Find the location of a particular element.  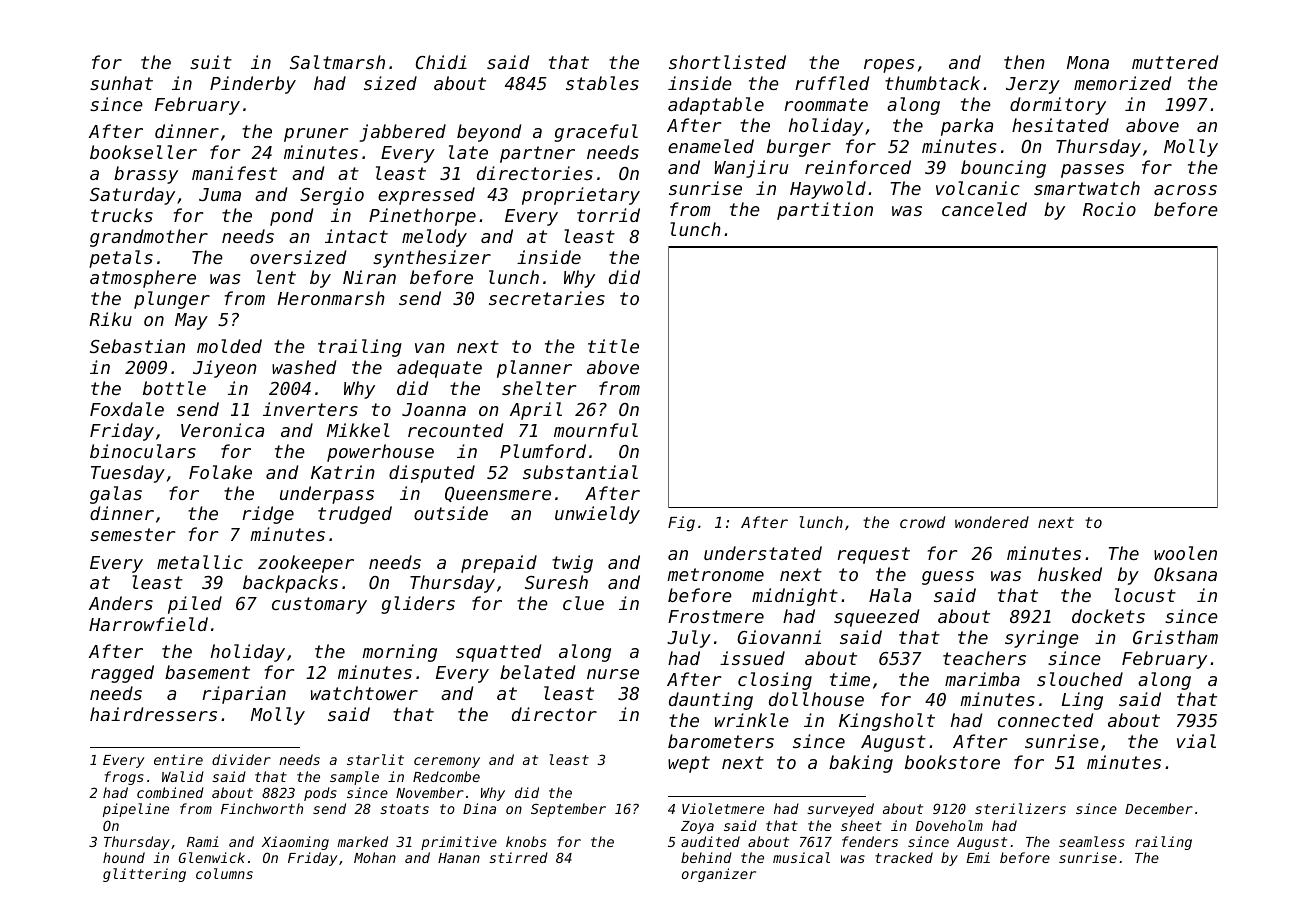

shortlisted is located at coordinates (727, 62).
